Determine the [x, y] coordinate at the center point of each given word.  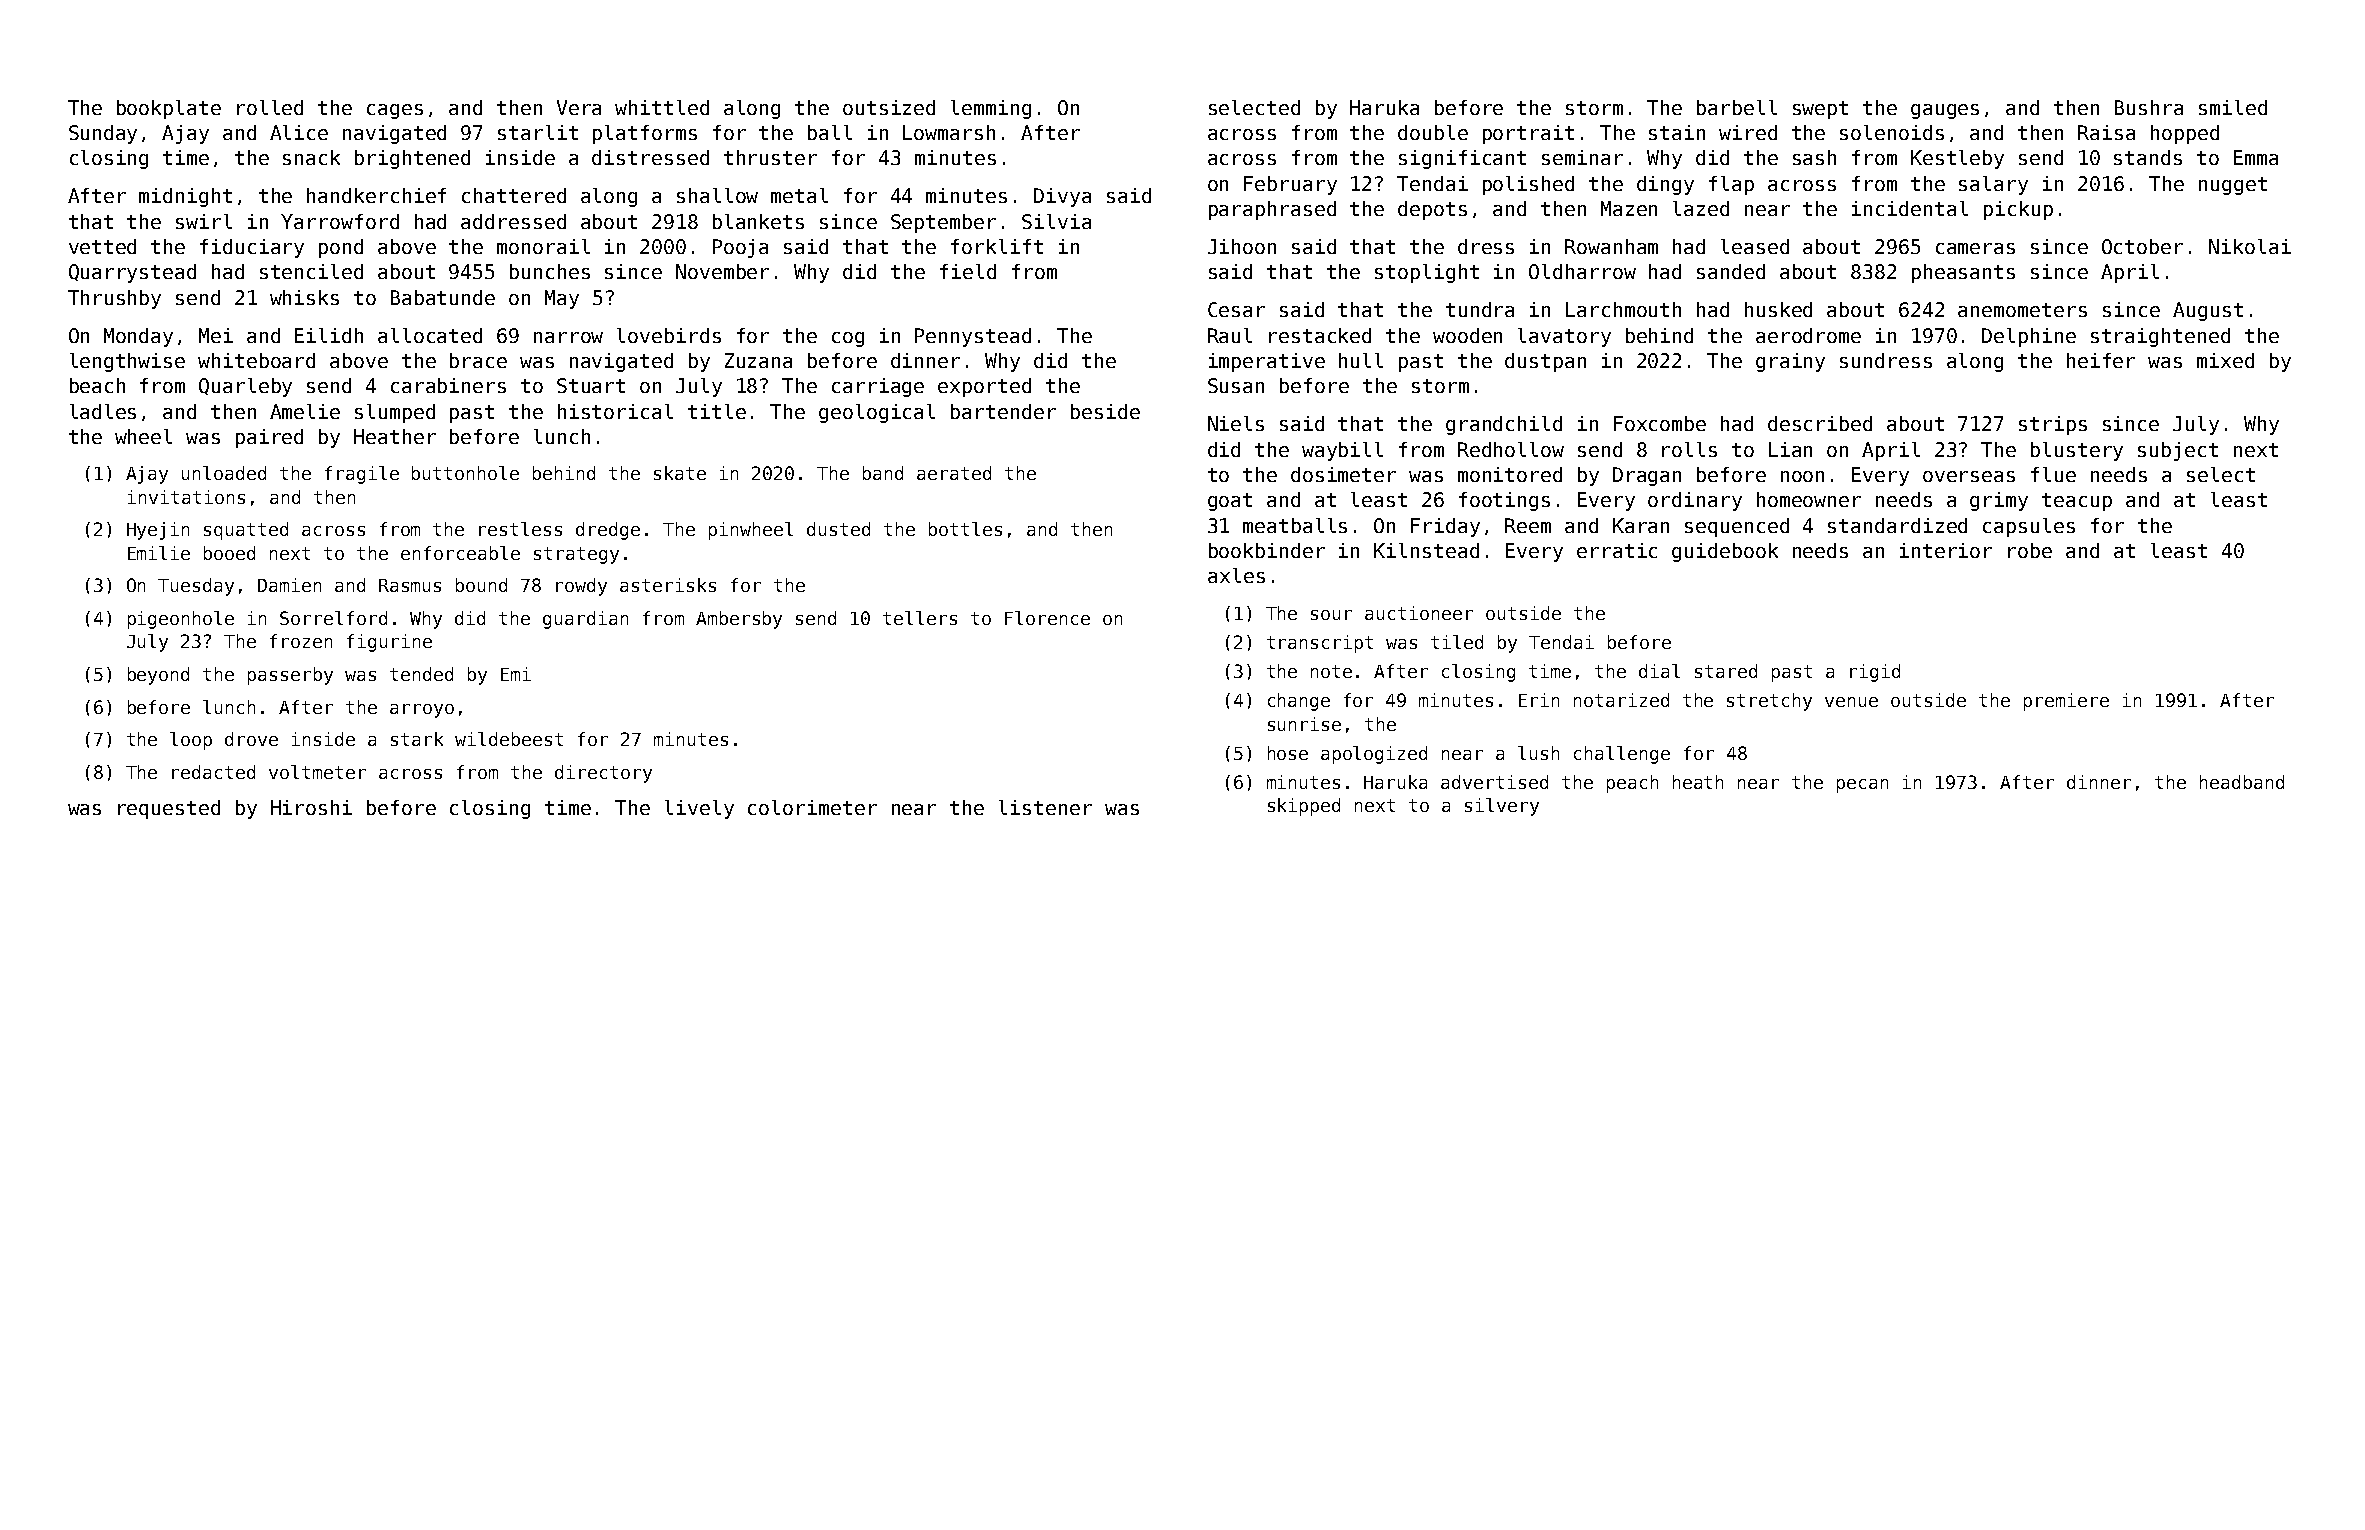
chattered [514, 195]
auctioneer [1419, 613]
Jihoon [1242, 246]
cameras [1975, 248]
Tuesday [196, 587]
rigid [1875, 673]
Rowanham [1611, 246]
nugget [2233, 186]
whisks [304, 297]
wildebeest [509, 739]
